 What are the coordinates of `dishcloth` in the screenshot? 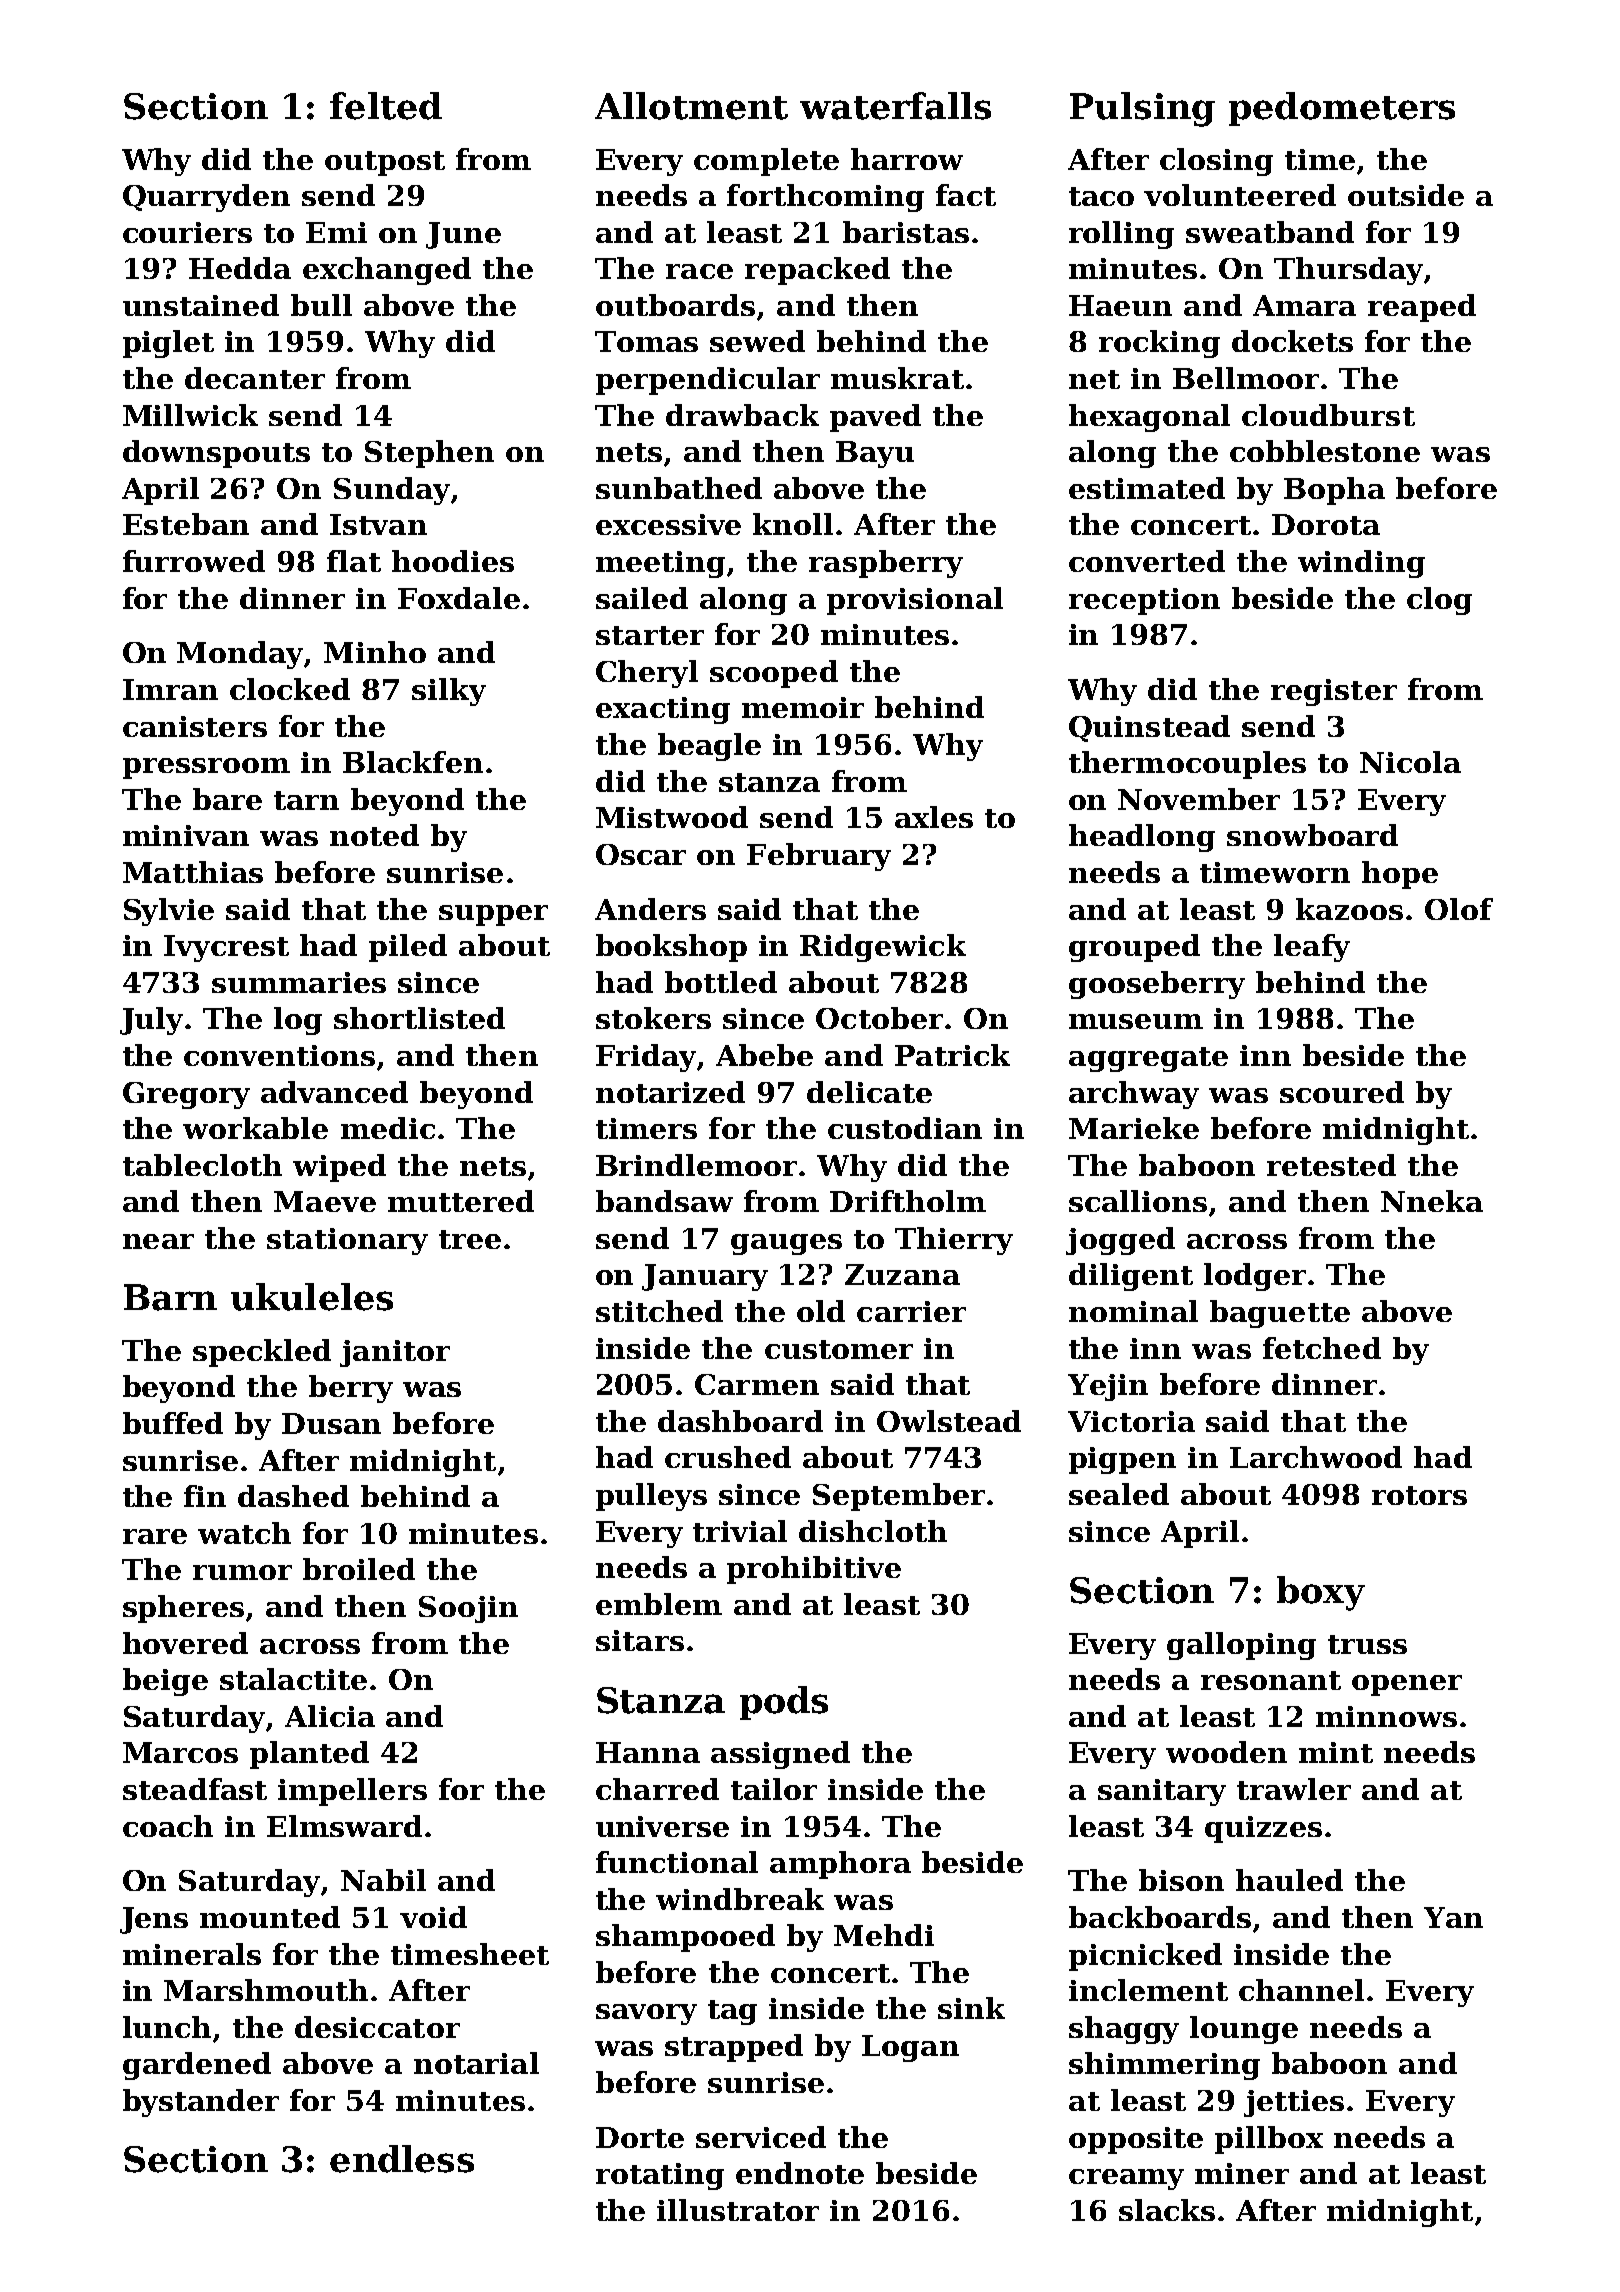 It's located at (873, 1531).
